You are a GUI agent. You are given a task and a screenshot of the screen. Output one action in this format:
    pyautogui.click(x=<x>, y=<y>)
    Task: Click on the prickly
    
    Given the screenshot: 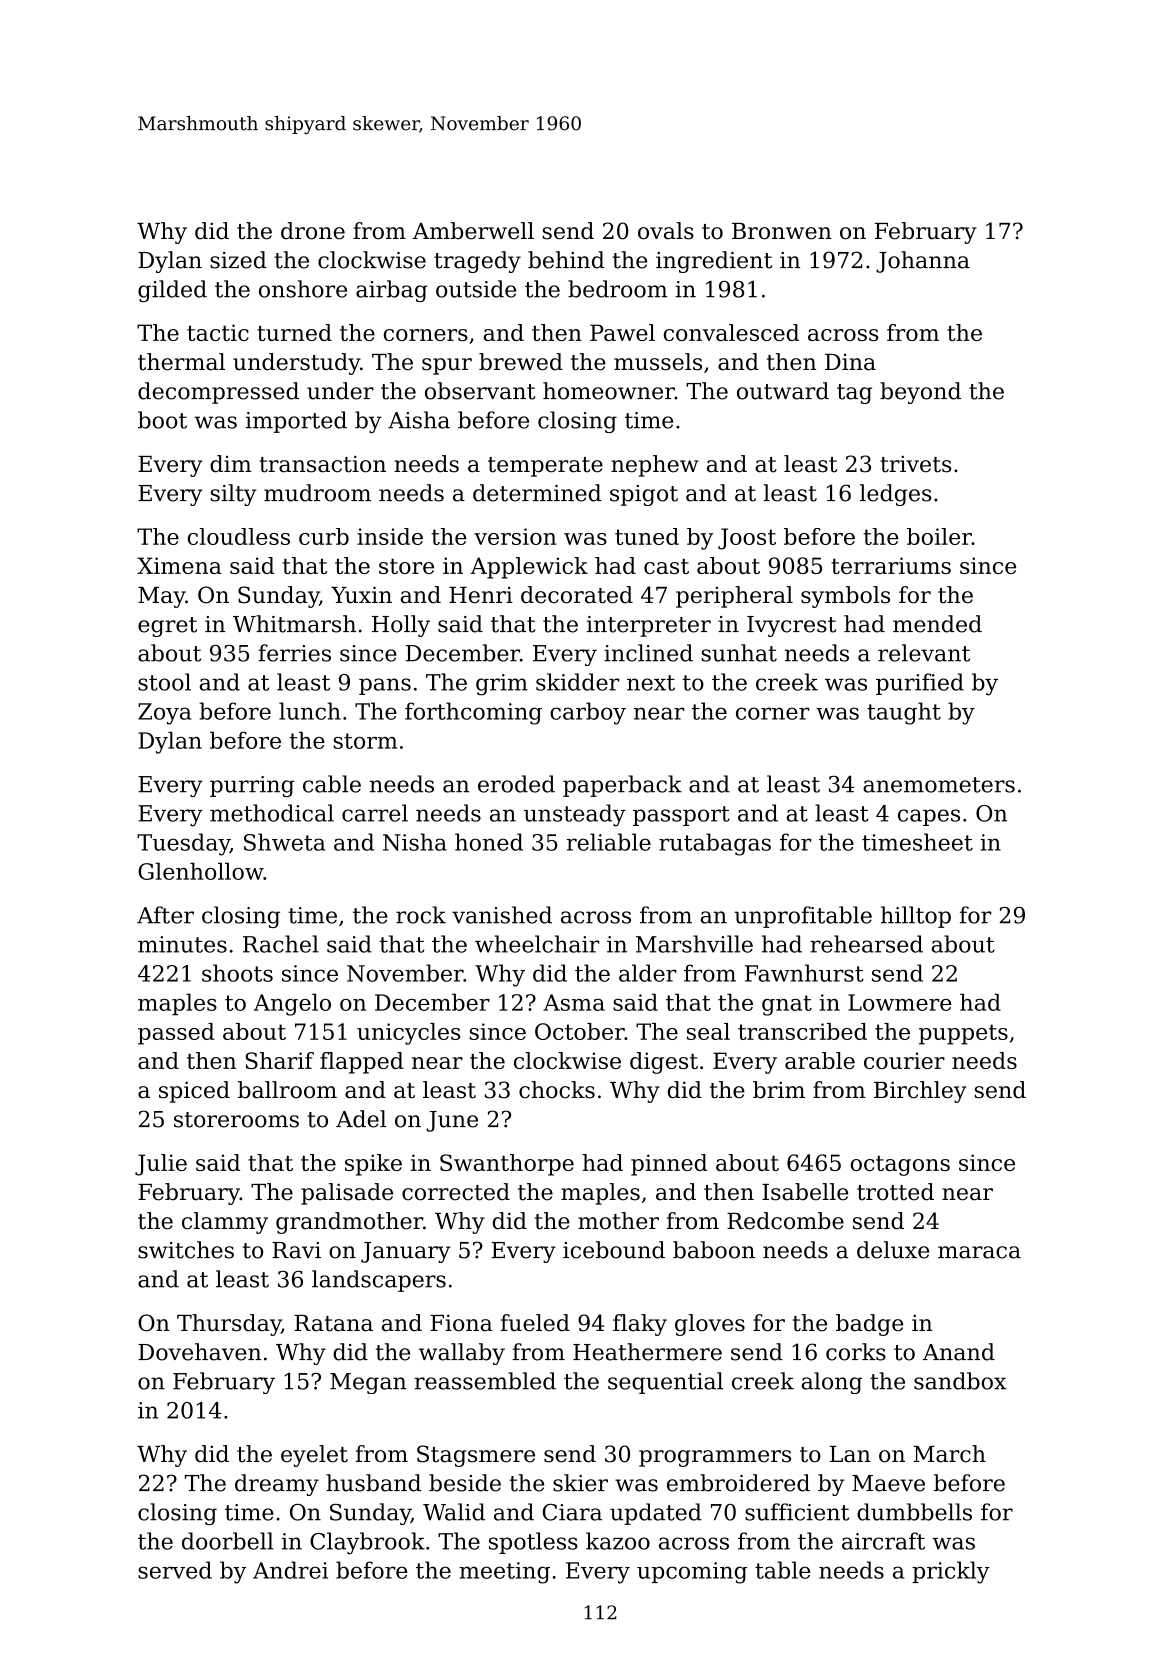 What is the action you would take?
    pyautogui.click(x=951, y=1572)
